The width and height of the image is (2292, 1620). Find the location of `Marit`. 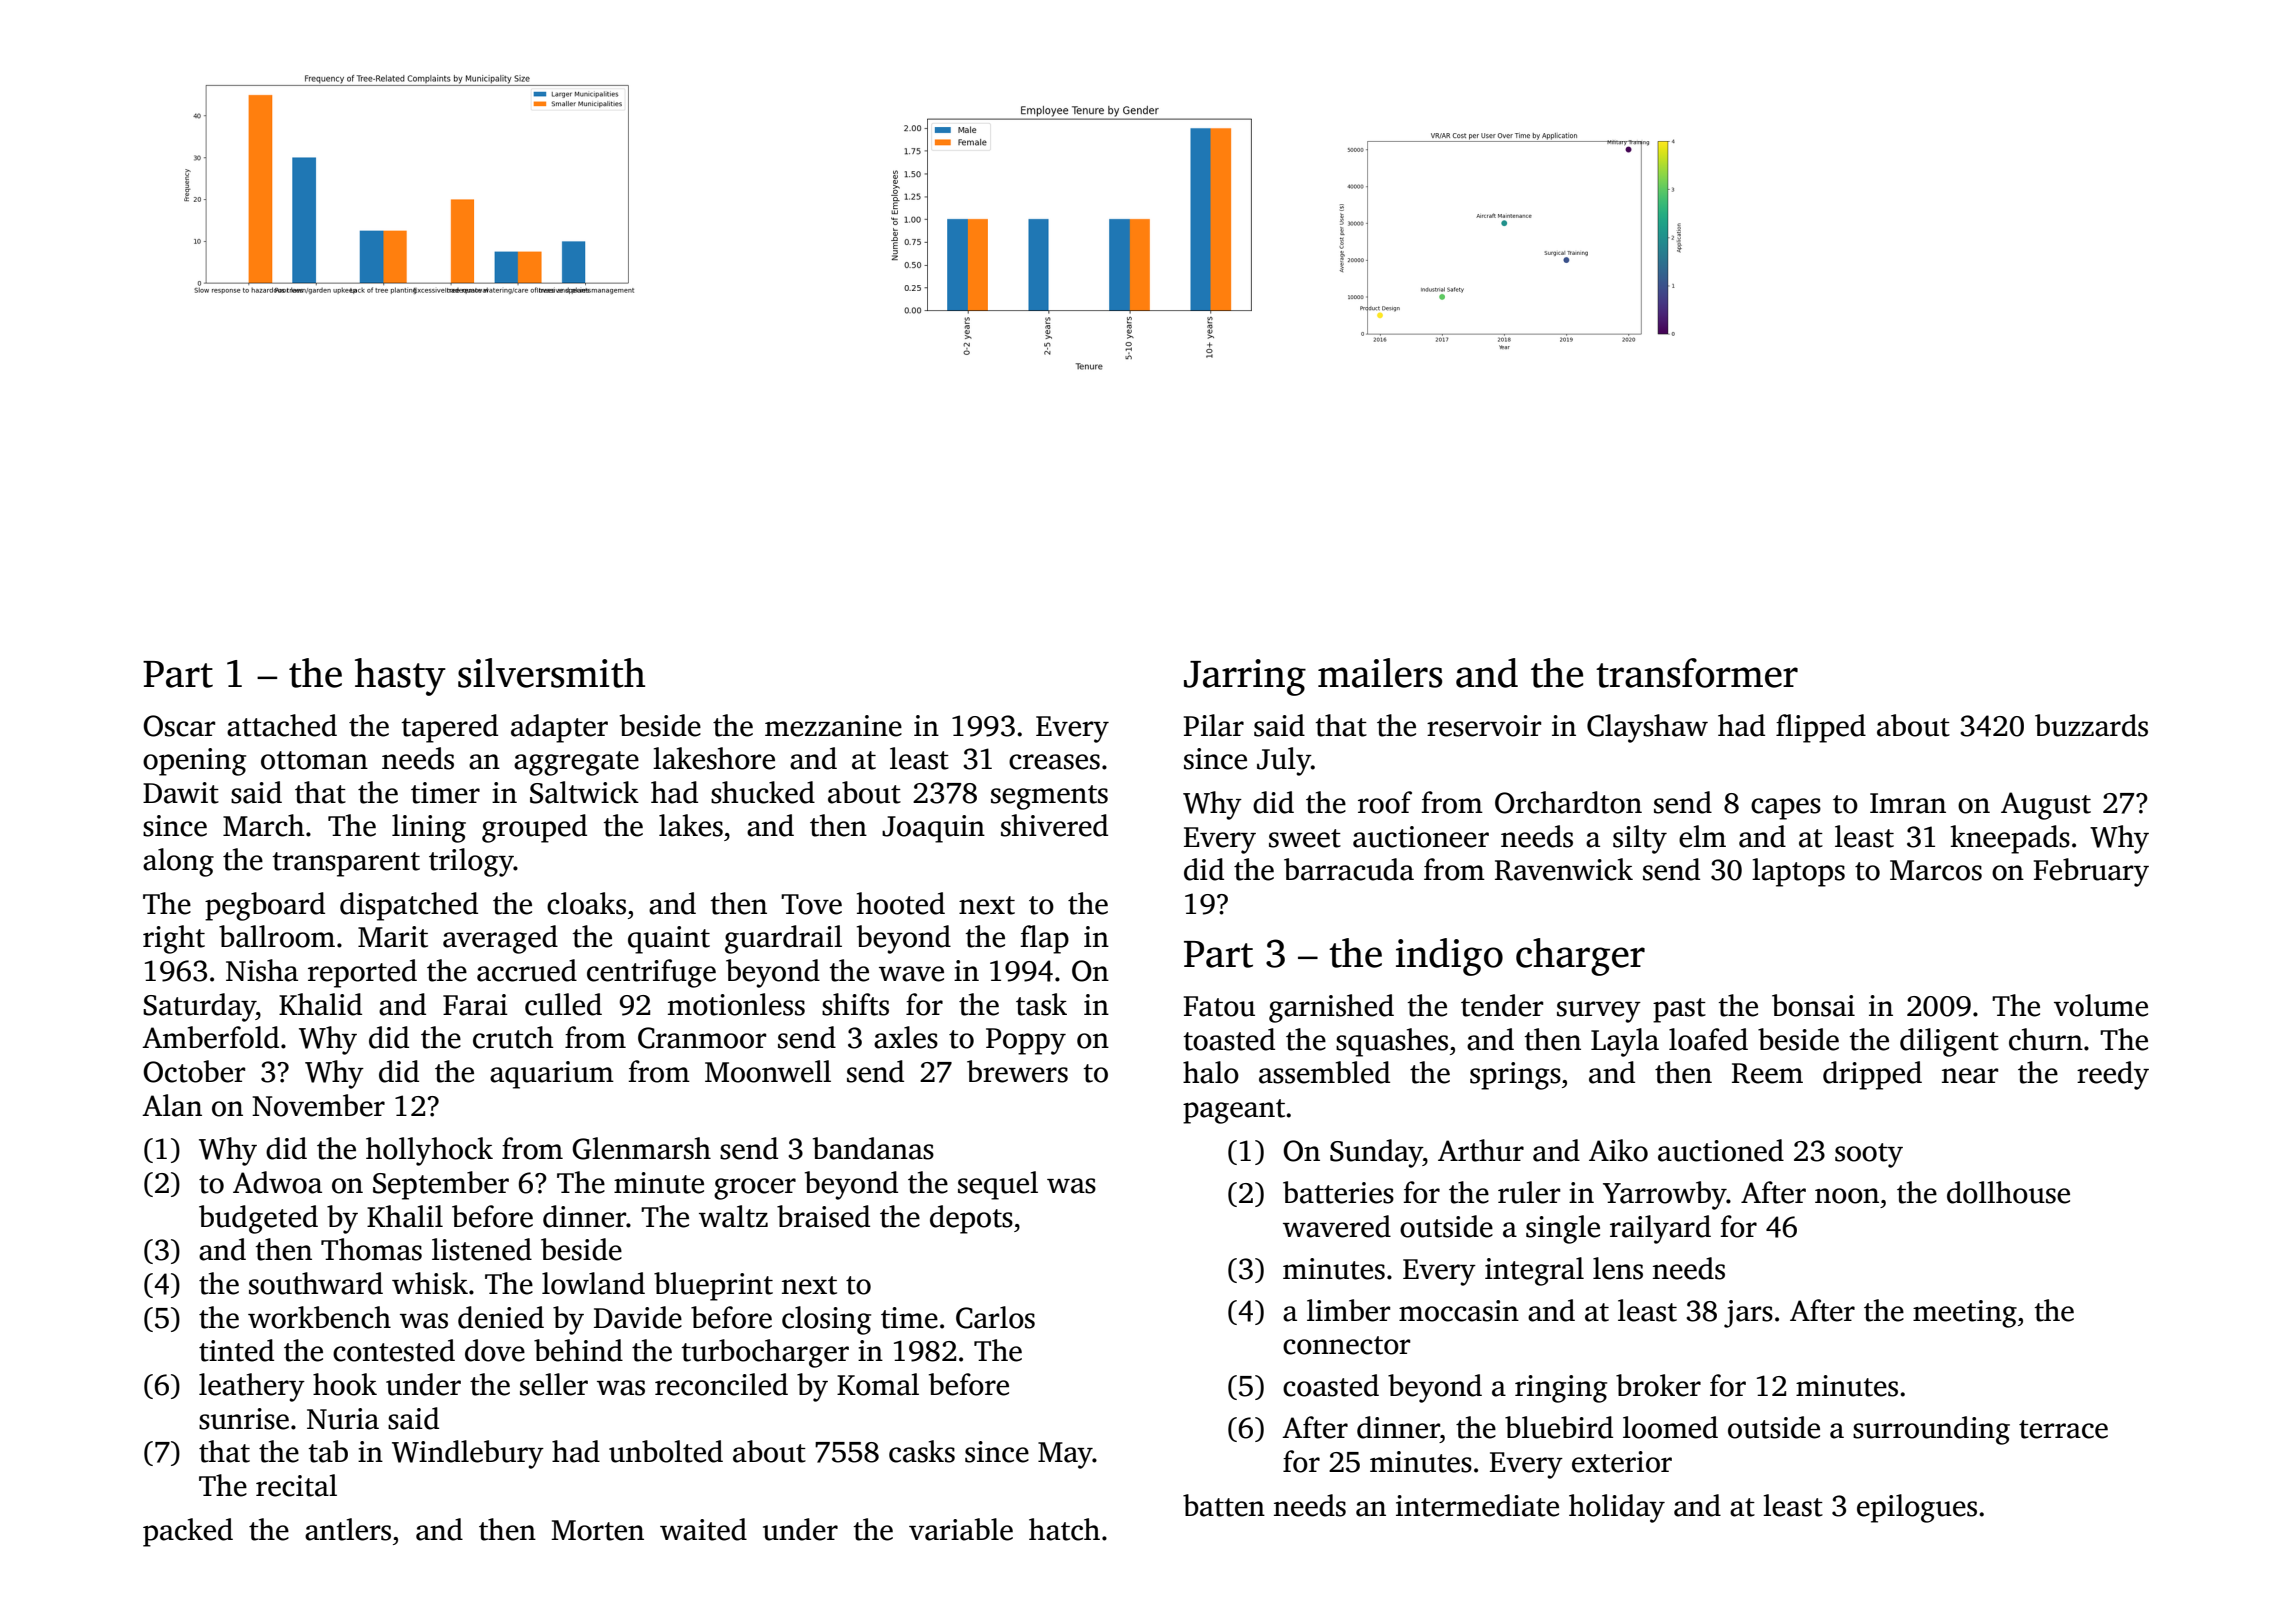

Marit is located at coordinates (393, 937).
